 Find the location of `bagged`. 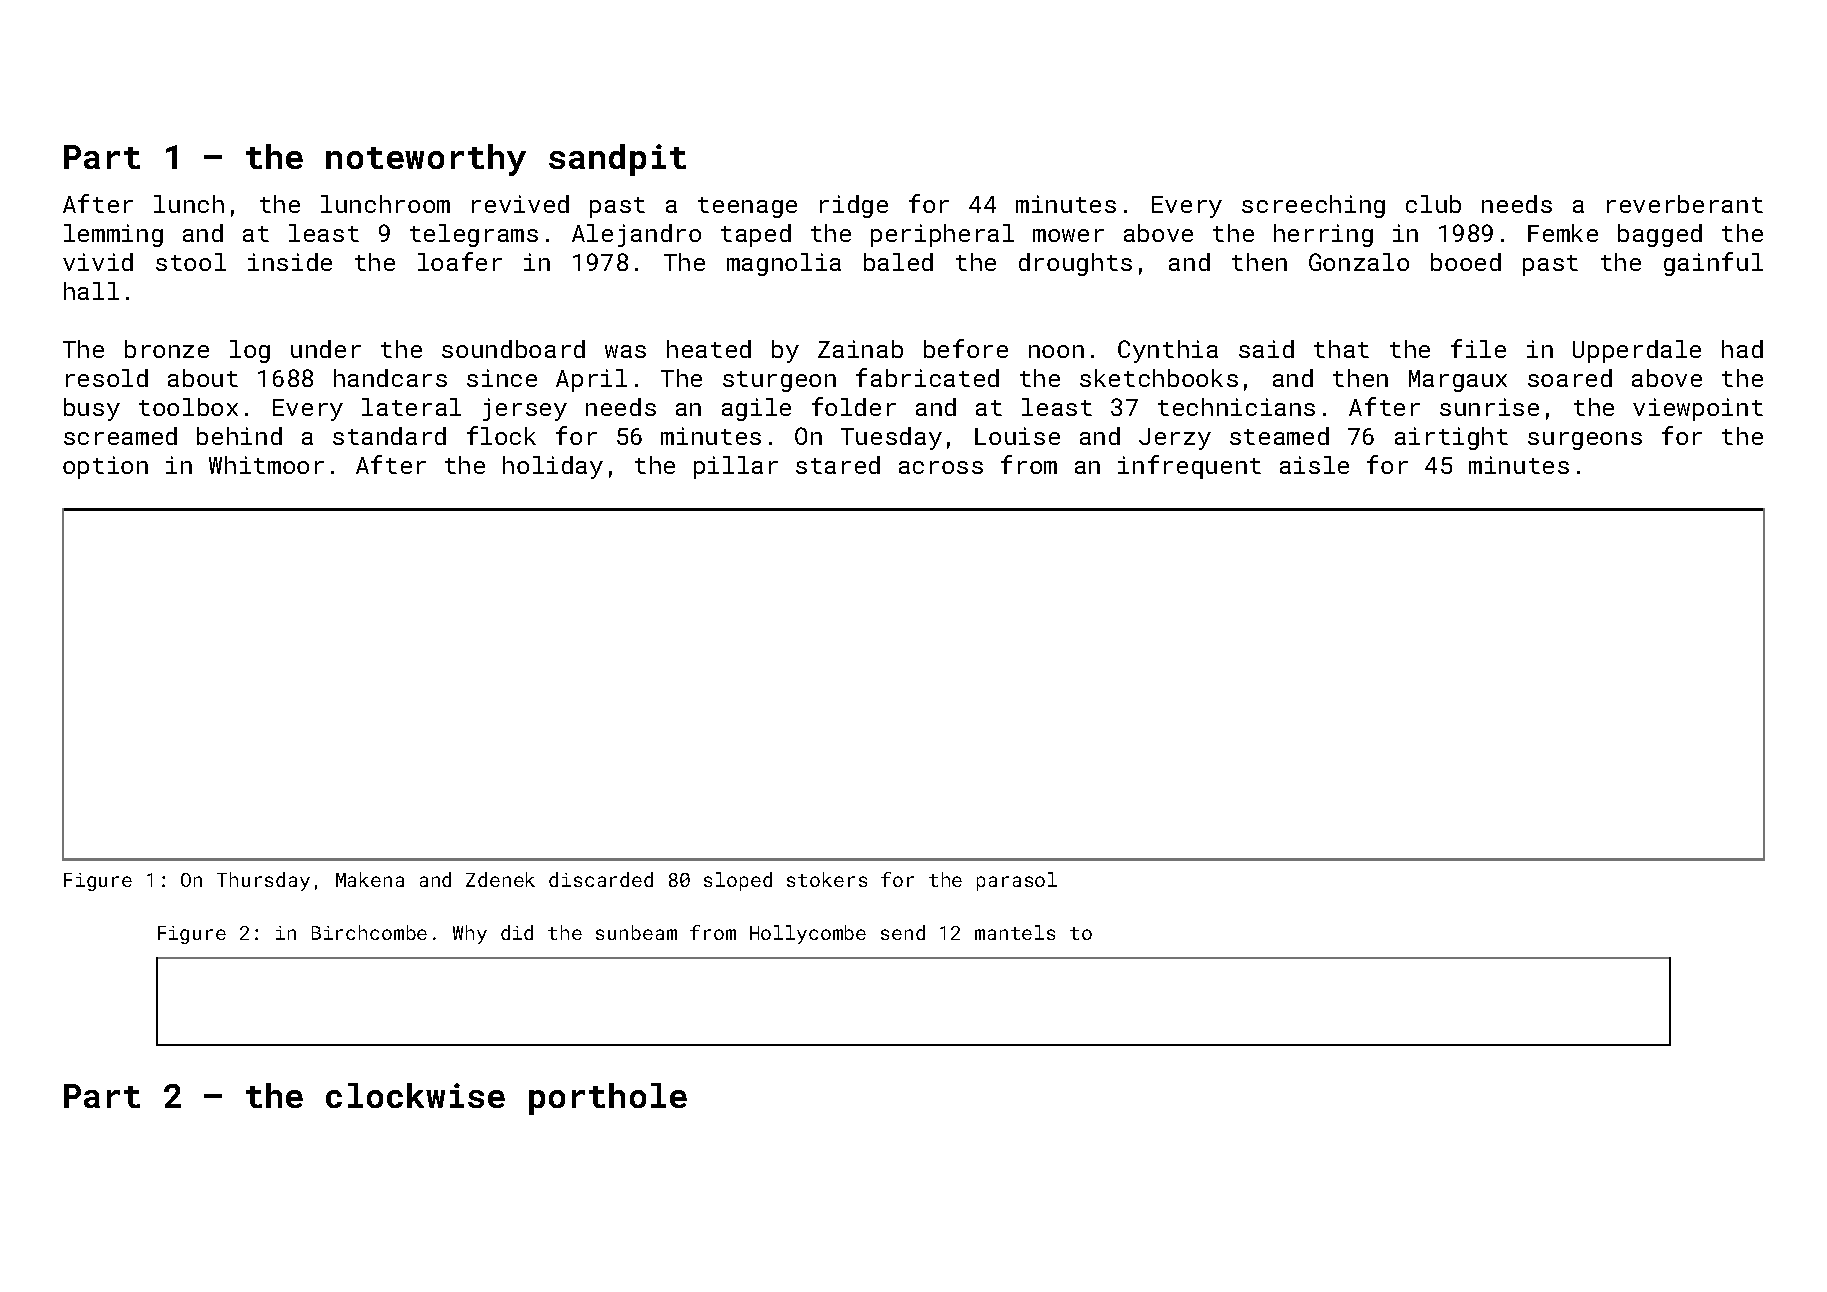

bagged is located at coordinates (1660, 235).
